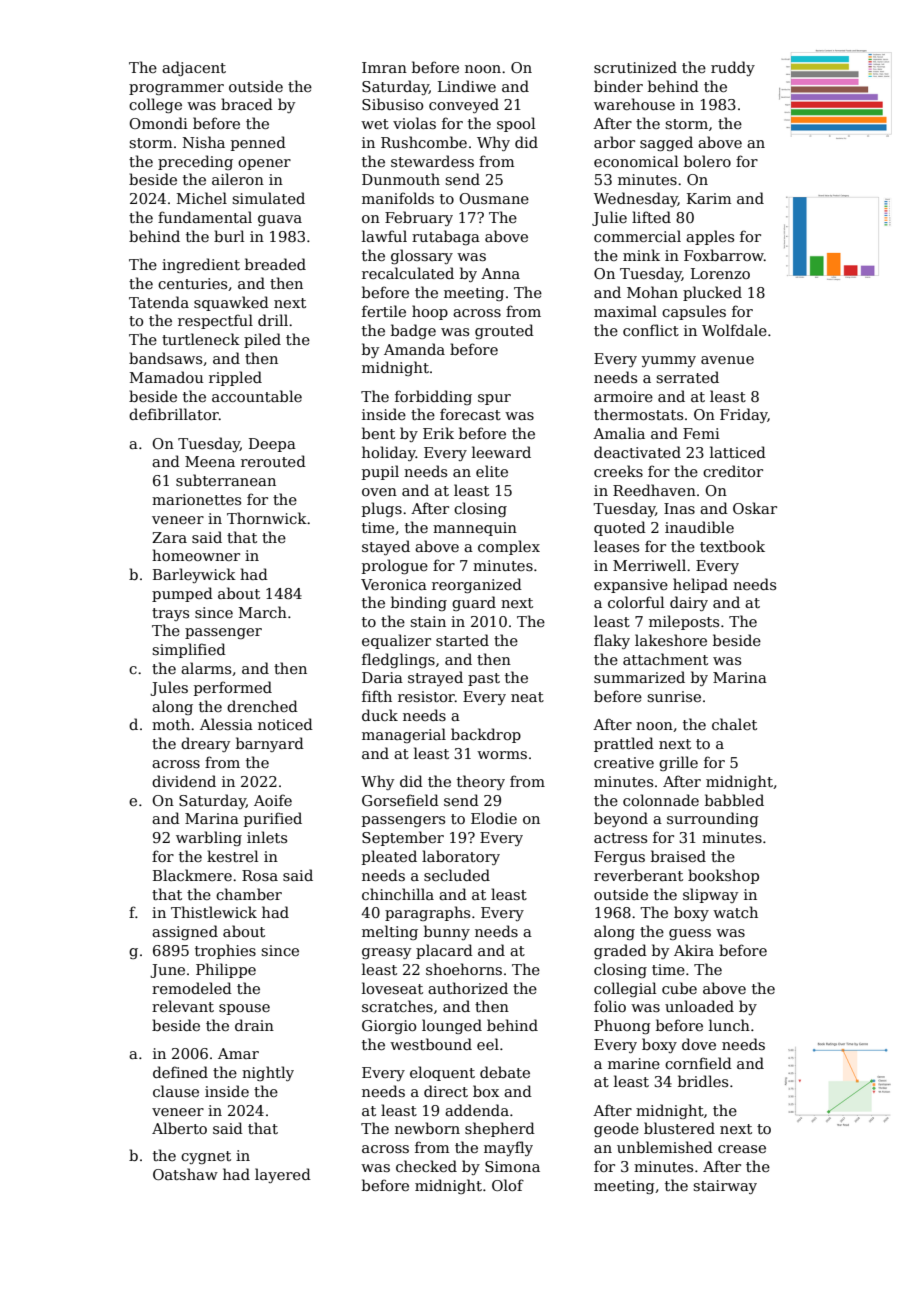  I want to click on shepherd, so click(500, 1129).
